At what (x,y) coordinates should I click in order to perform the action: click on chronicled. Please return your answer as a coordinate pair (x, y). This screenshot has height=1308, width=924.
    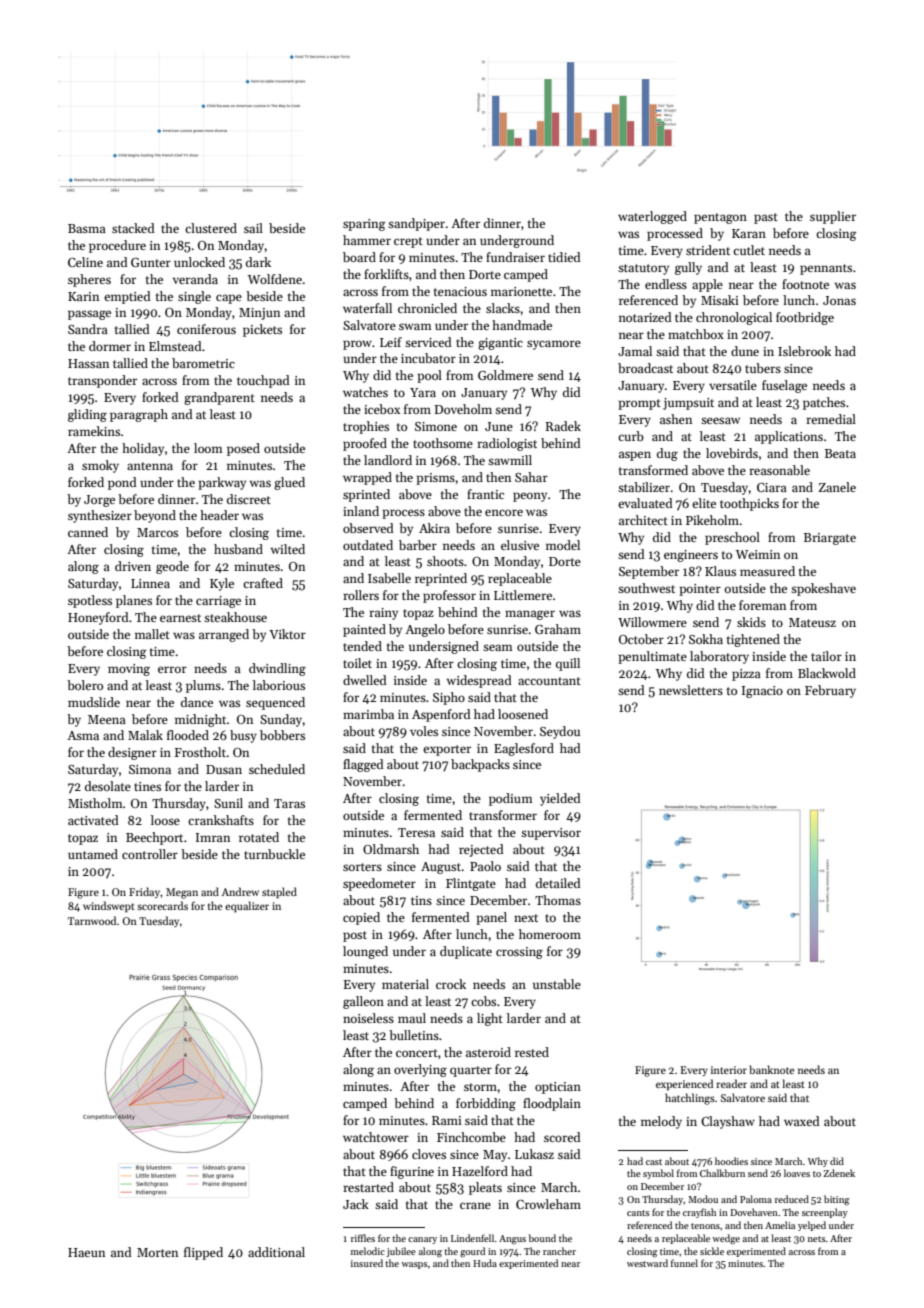
    Looking at the image, I should click on (427, 308).
